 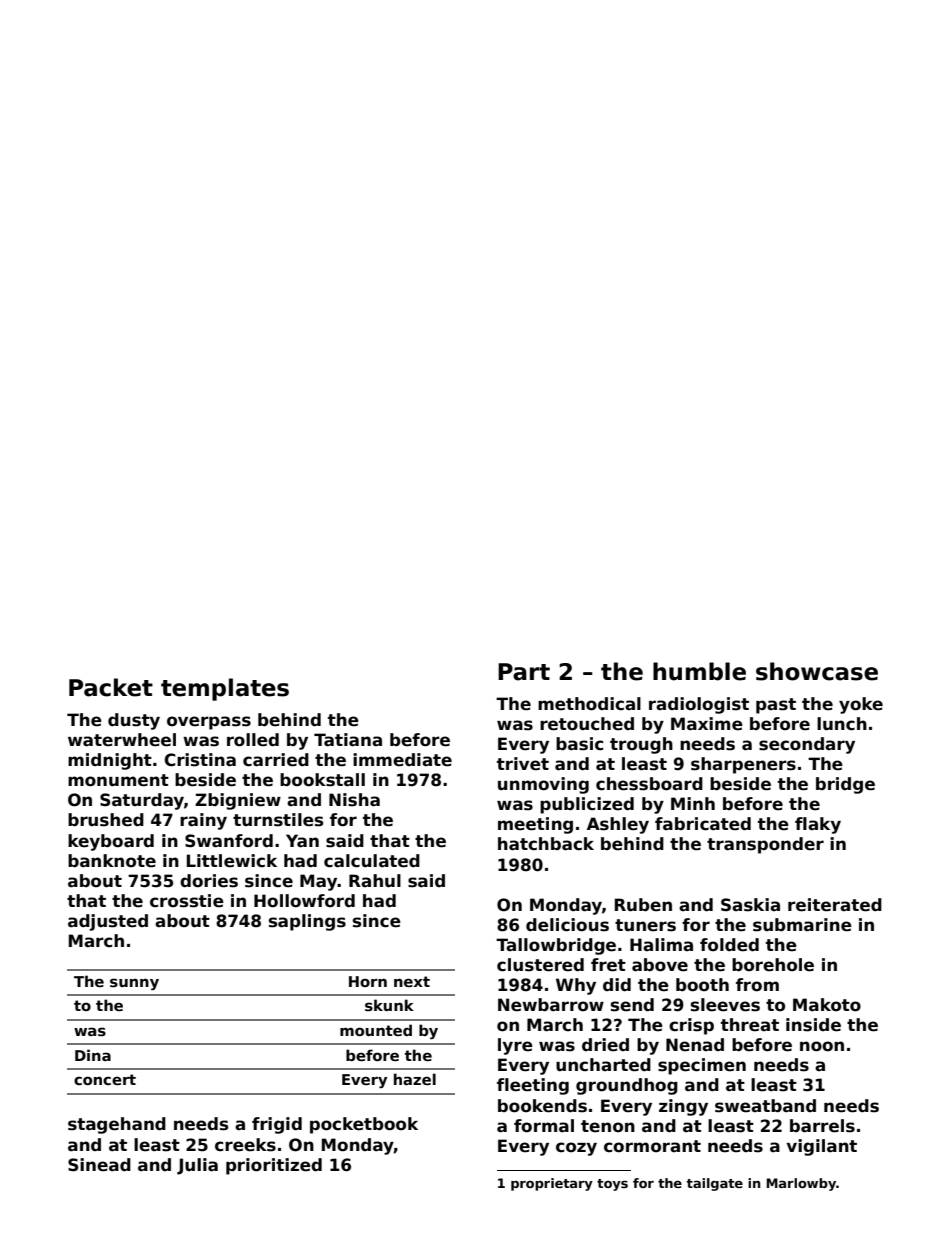 I want to click on Zbigniew, so click(x=238, y=801).
